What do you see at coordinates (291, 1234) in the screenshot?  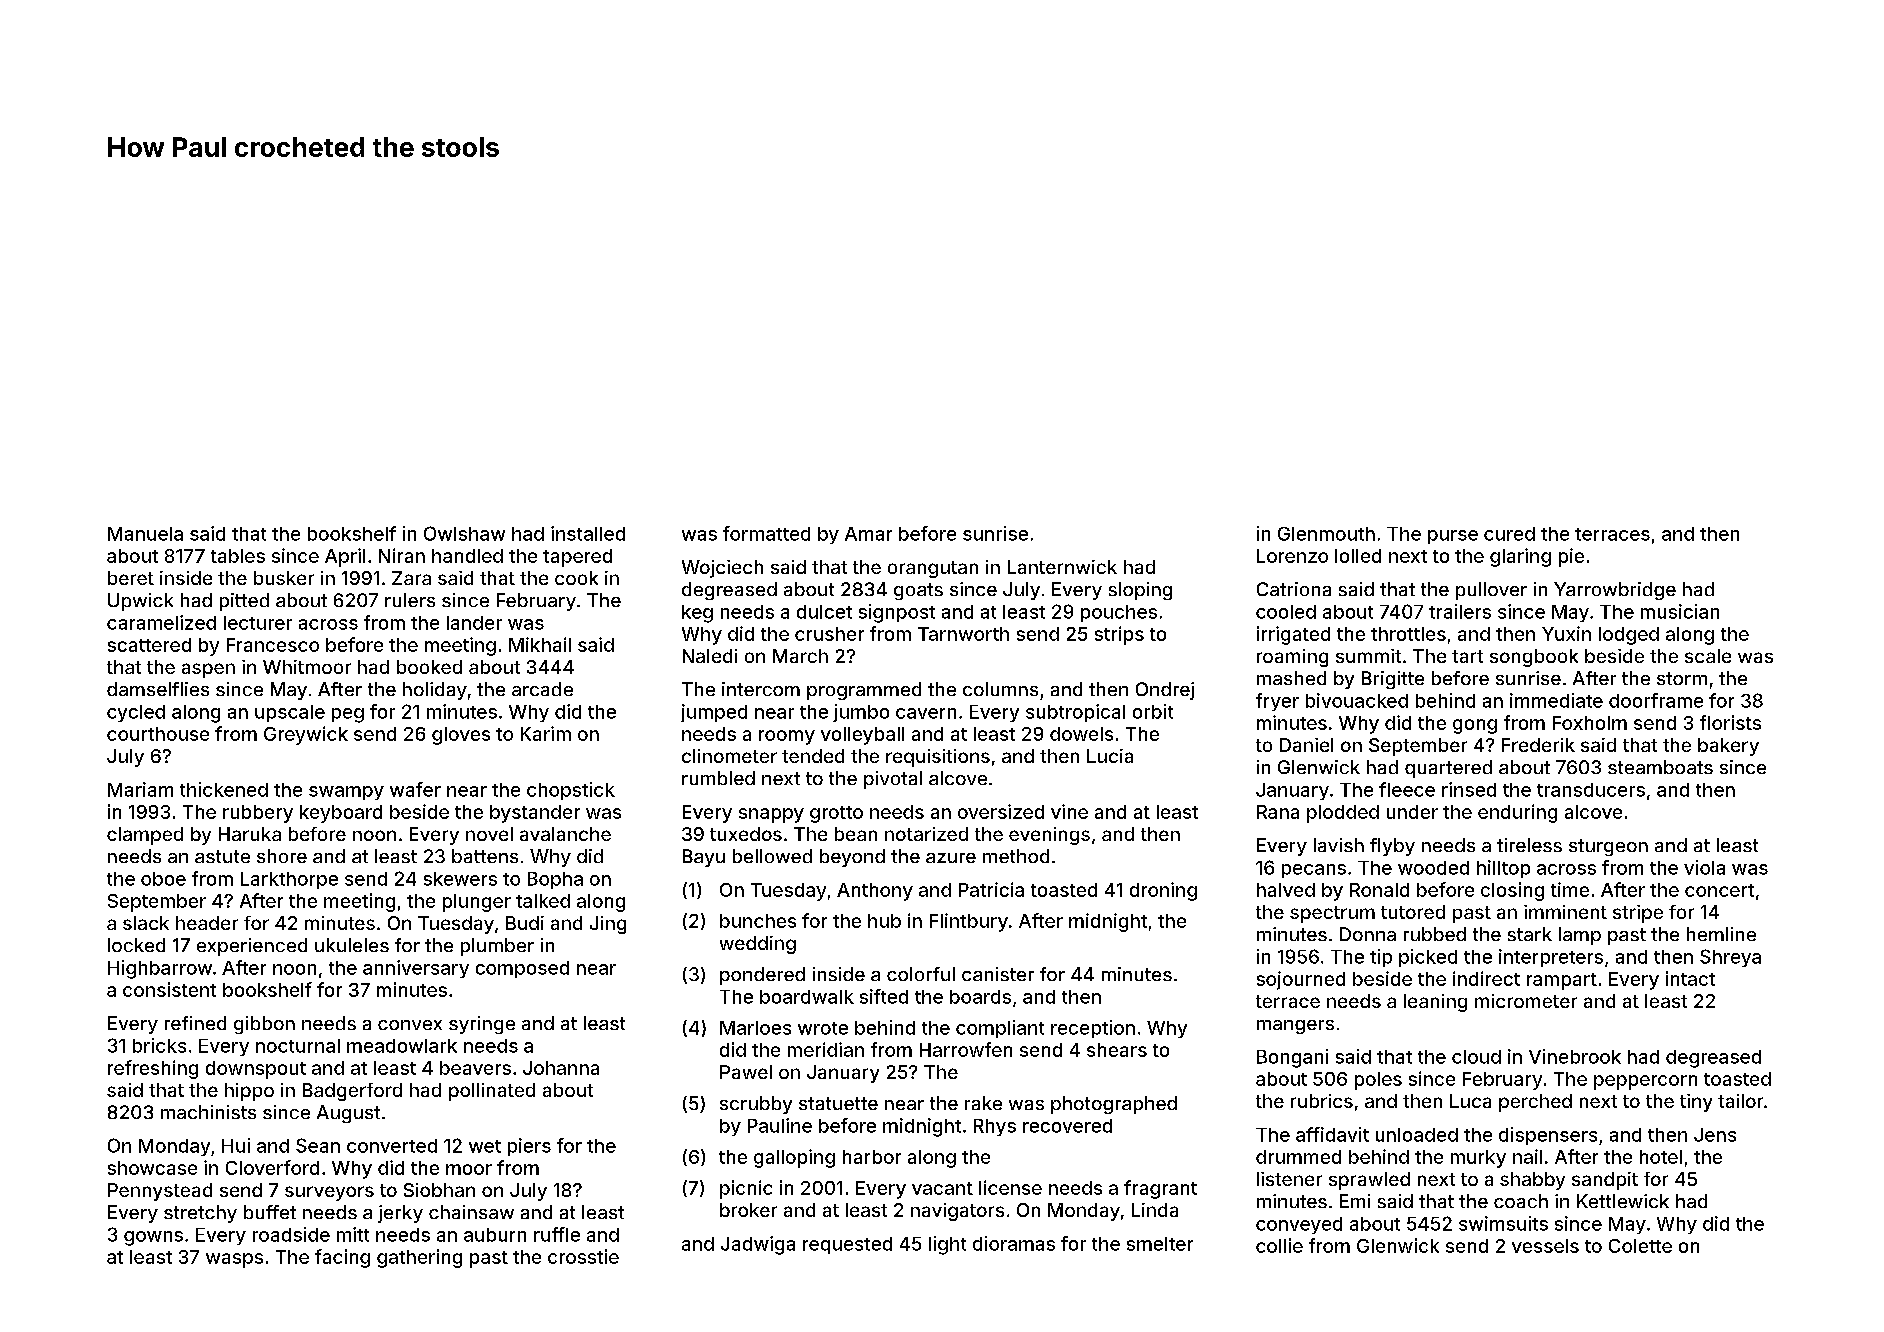 I see `roadside` at bounding box center [291, 1234].
